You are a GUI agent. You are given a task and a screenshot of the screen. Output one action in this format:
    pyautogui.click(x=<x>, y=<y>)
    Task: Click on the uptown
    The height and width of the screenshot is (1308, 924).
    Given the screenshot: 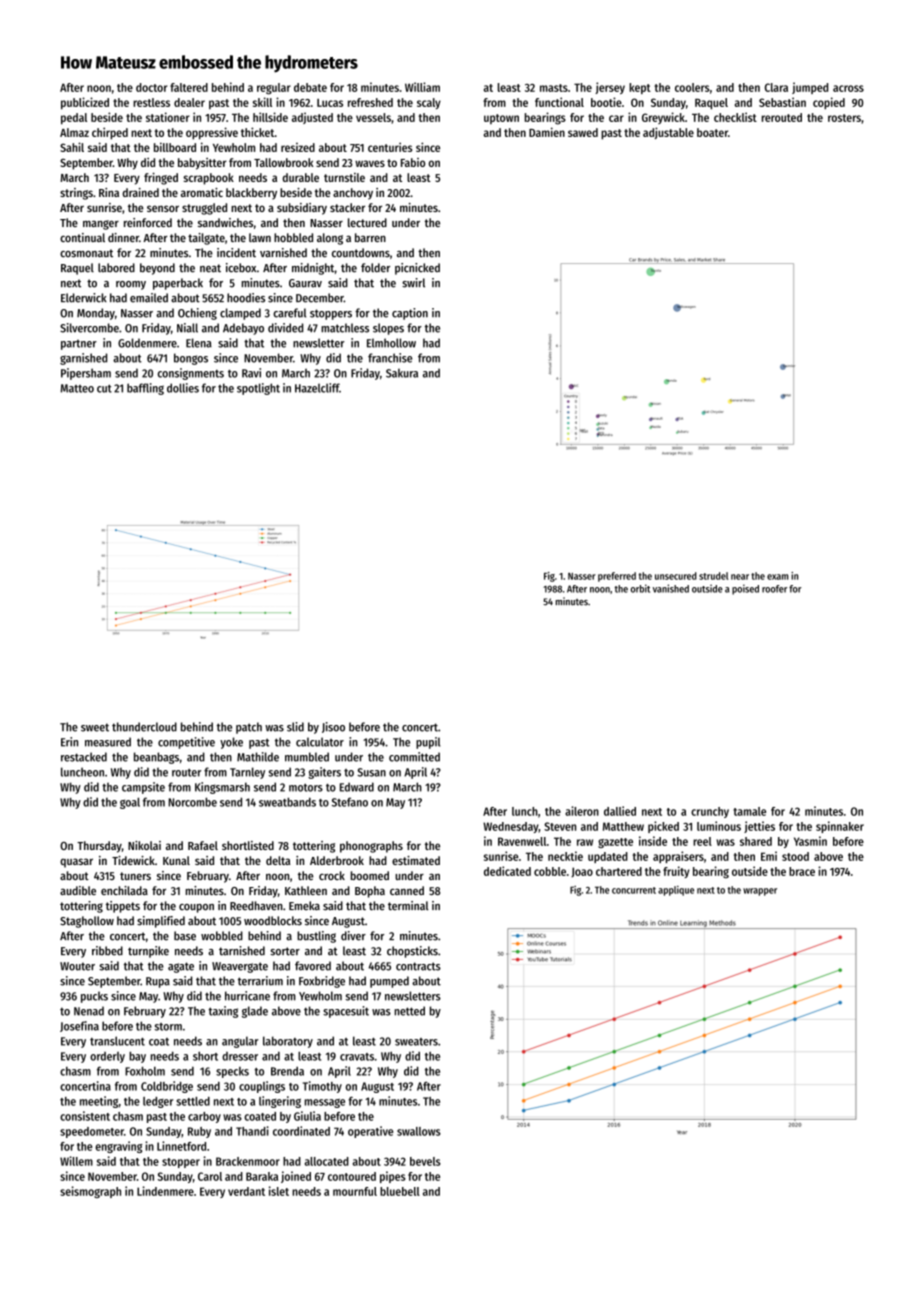 What is the action you would take?
    pyautogui.click(x=501, y=119)
